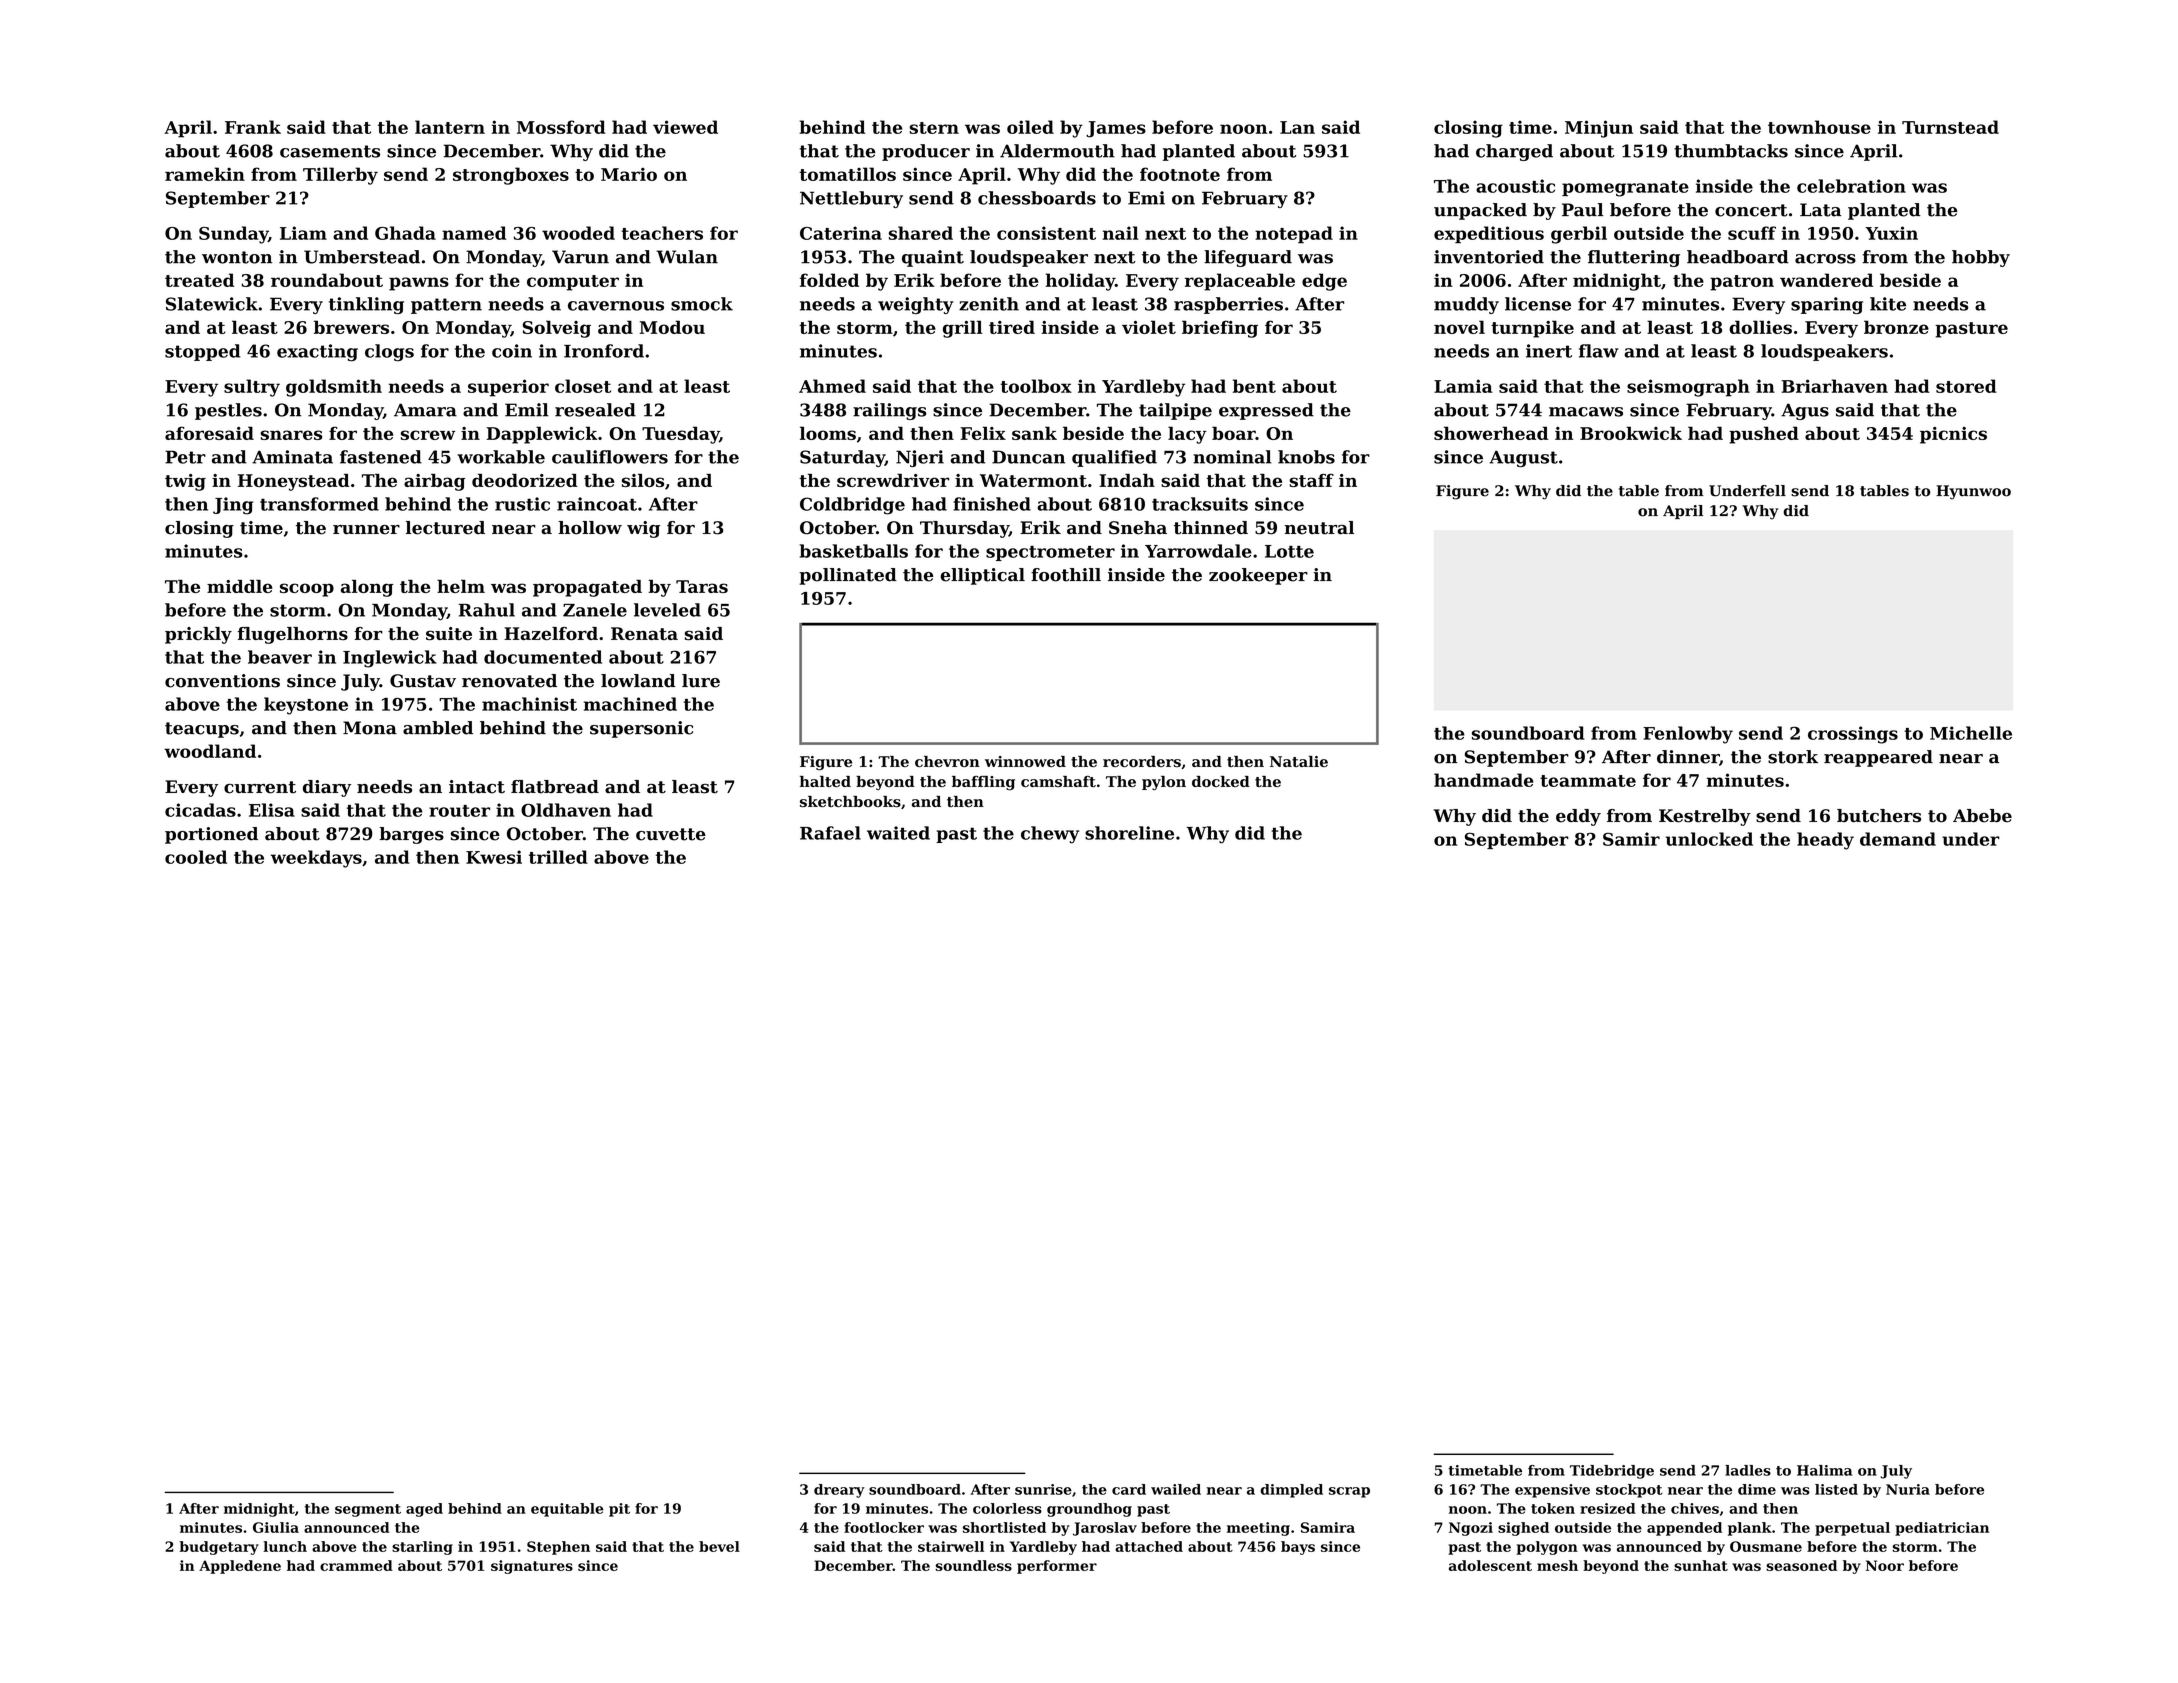 Image resolution: width=2178 pixels, height=1683 pixels. I want to click on ladles, so click(1748, 1470).
